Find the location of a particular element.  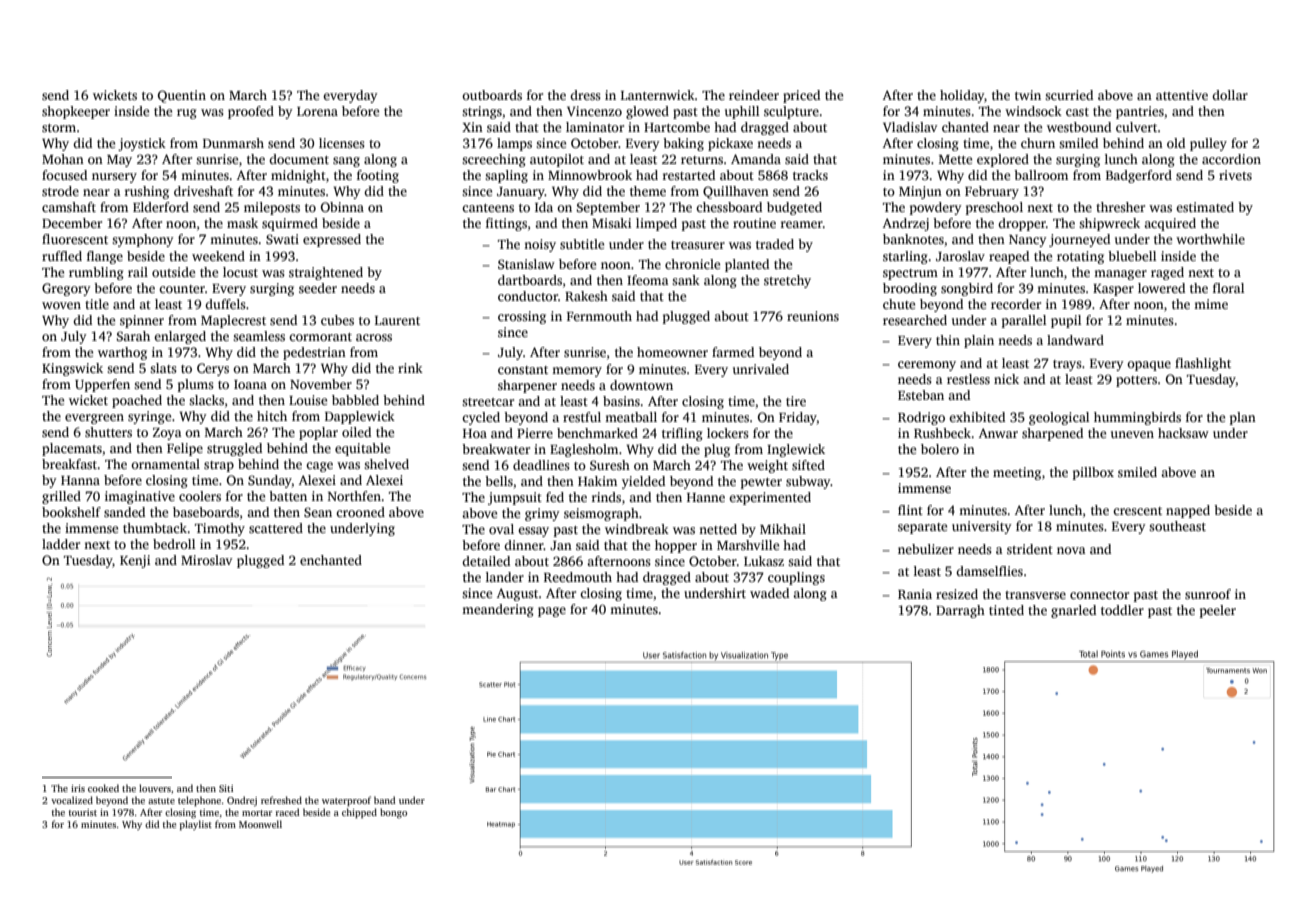

tourist is located at coordinates (83, 812).
